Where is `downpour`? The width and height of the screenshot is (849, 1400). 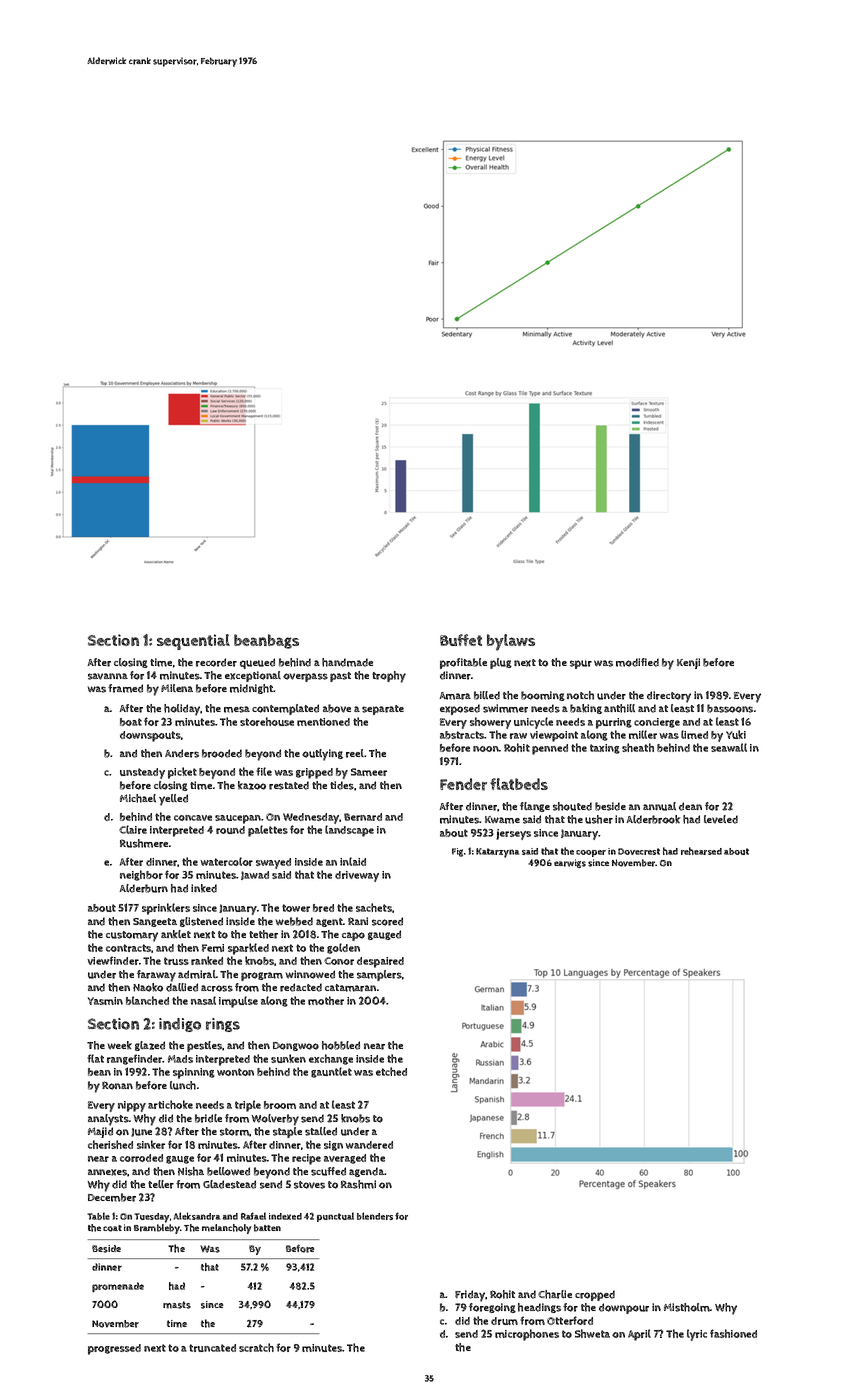
downpour is located at coordinates (624, 1308).
